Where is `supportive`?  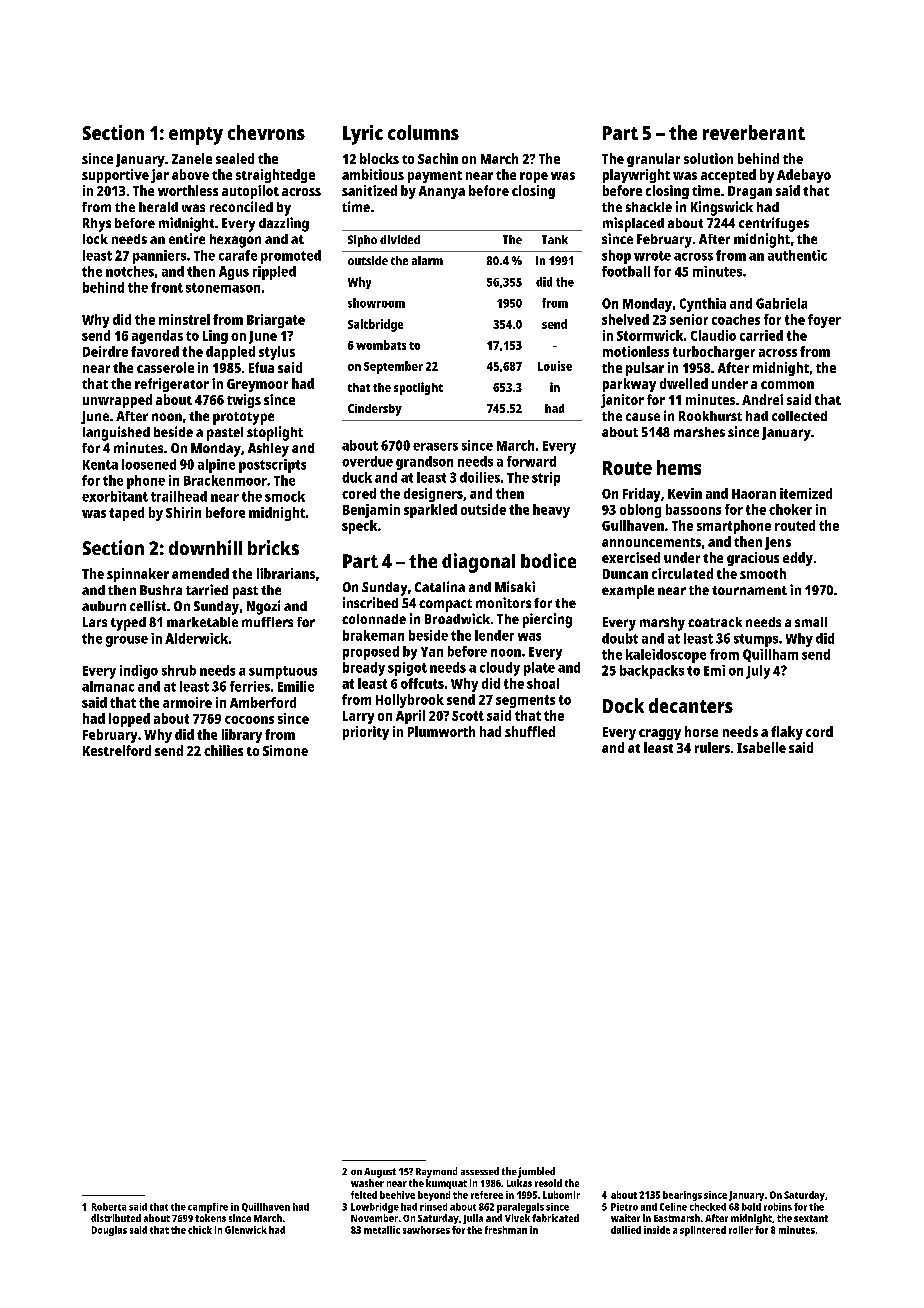 supportive is located at coordinates (115, 176).
